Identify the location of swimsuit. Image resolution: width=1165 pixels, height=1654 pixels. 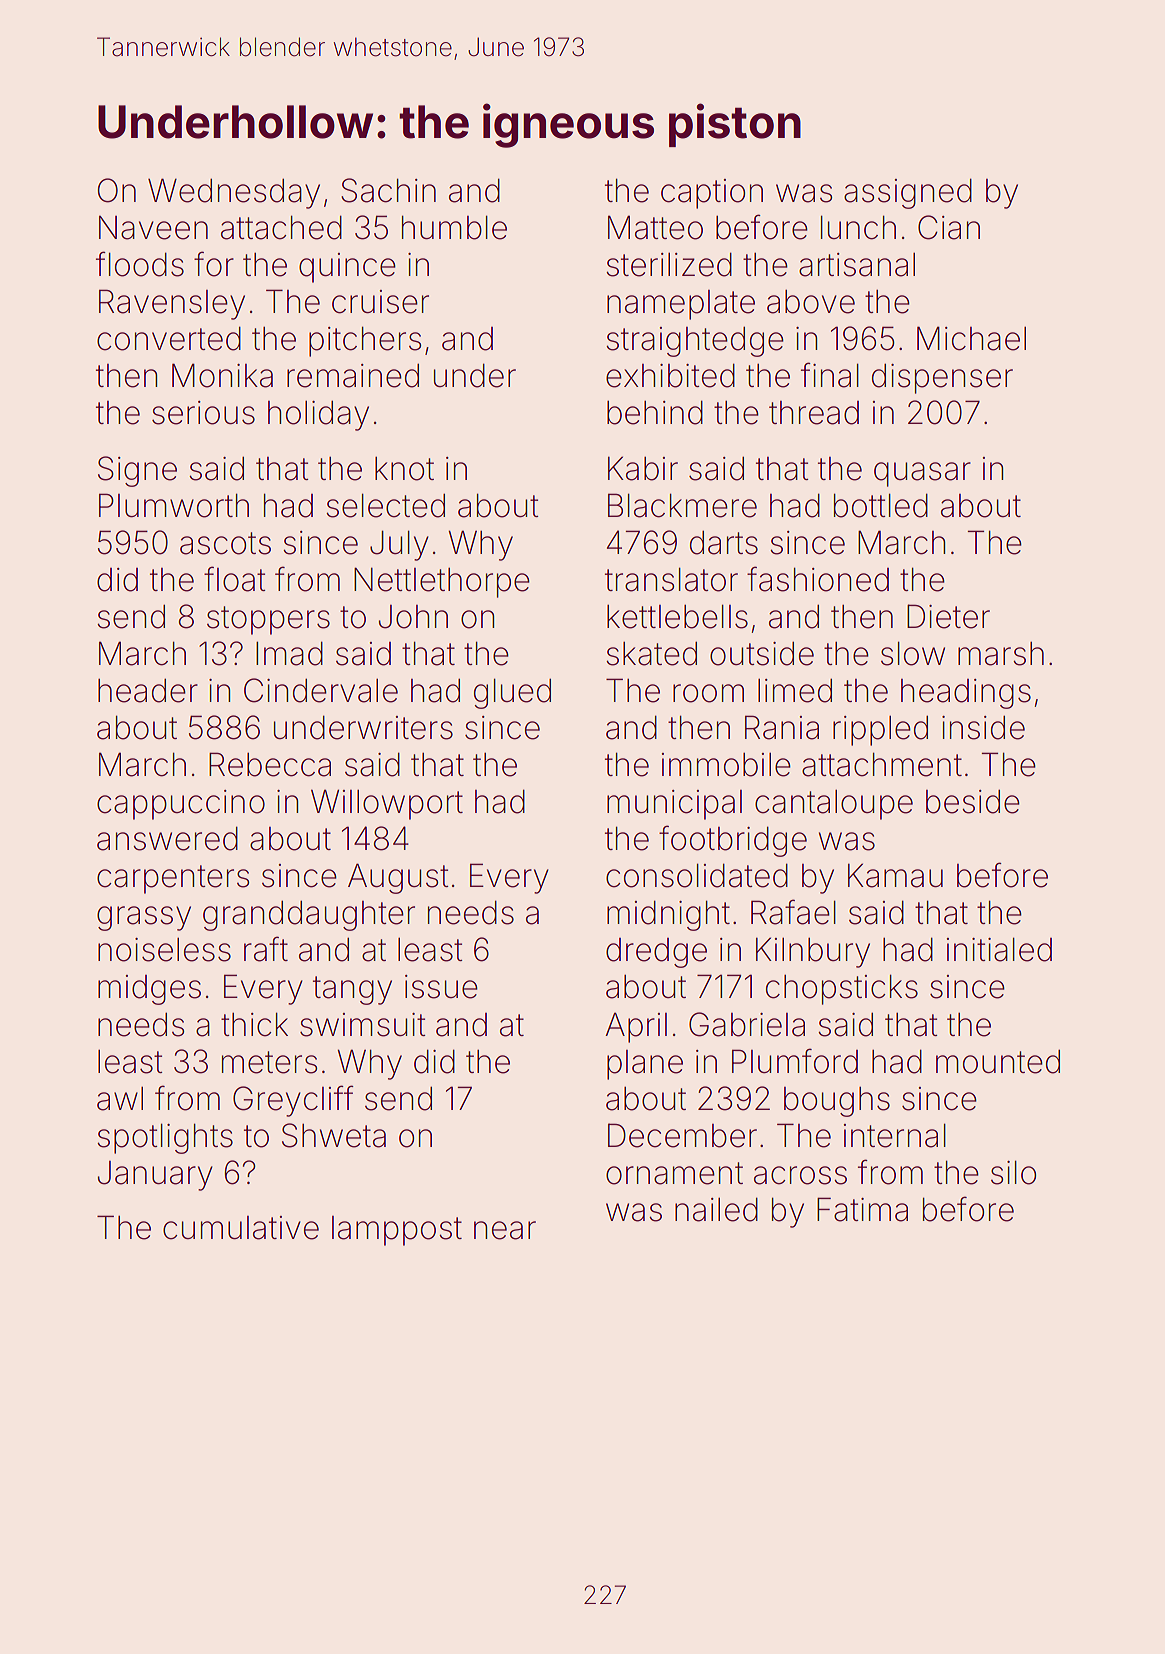
(362, 1025).
